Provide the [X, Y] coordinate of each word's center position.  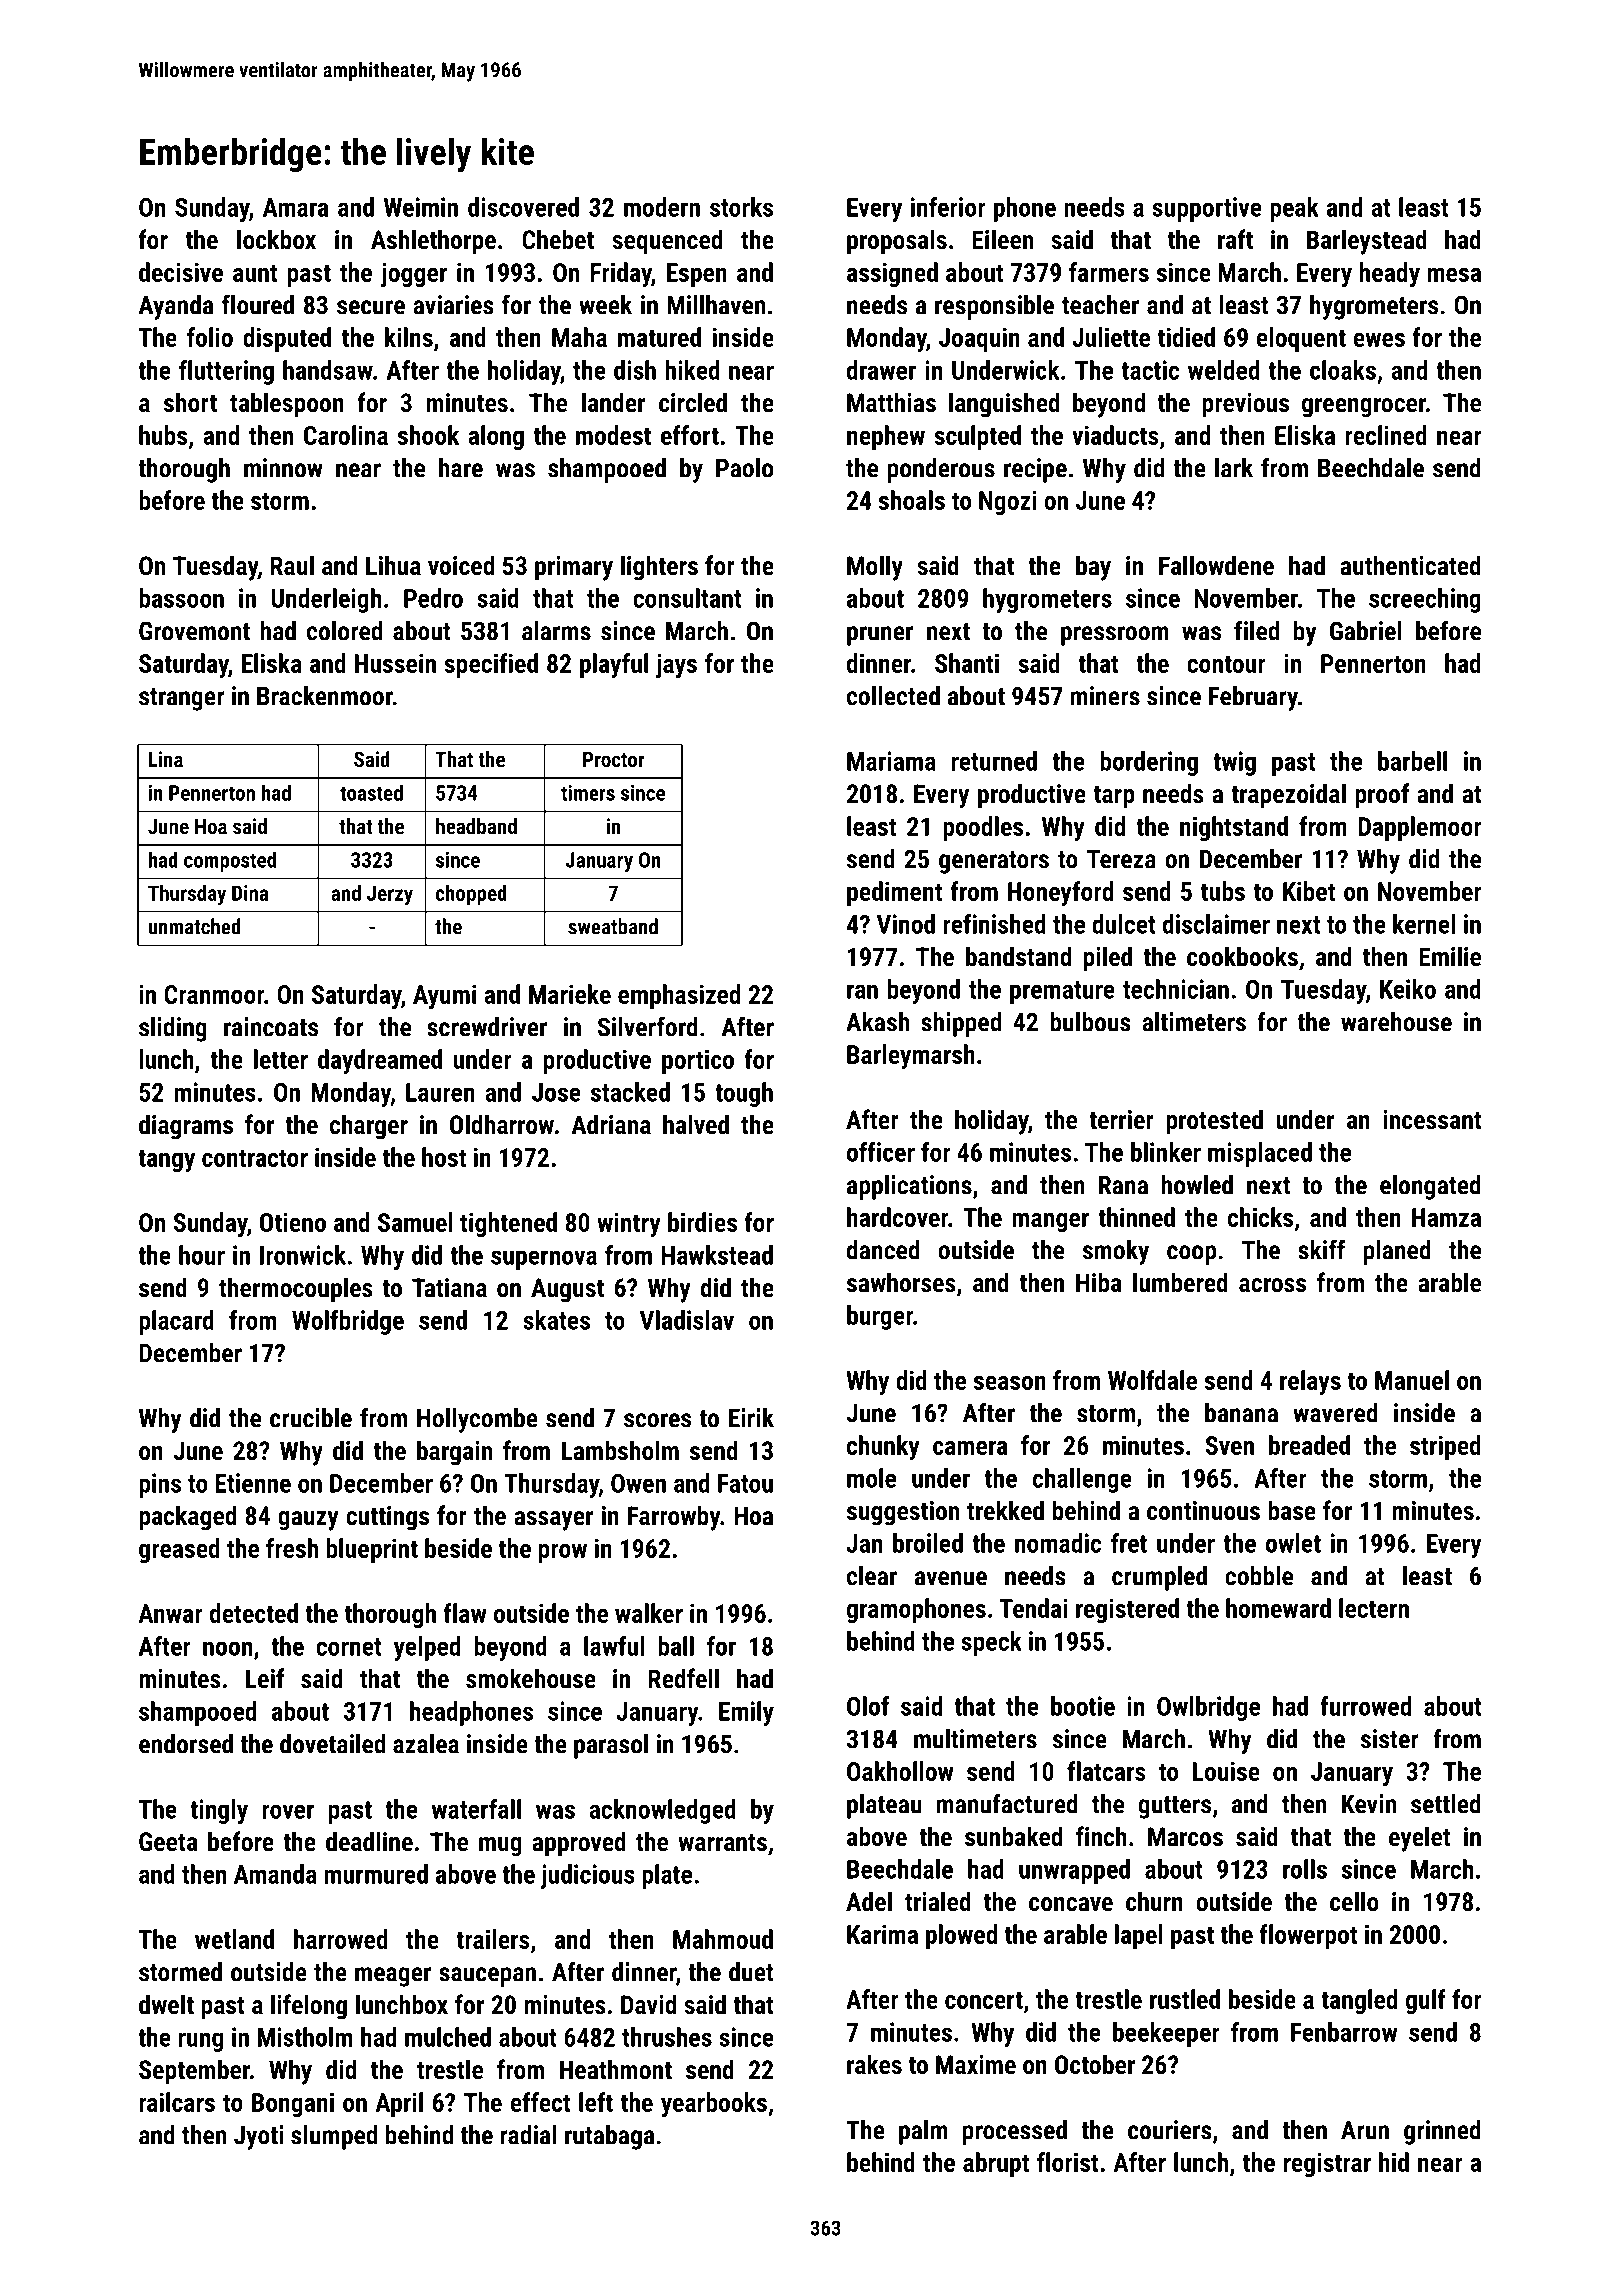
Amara [295, 207]
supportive [1207, 209]
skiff [1321, 1249]
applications [909, 1187]
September [194, 2072]
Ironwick [303, 1255]
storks [741, 207]
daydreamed [380, 1061]
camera [970, 1448]
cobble [1259, 1576]
